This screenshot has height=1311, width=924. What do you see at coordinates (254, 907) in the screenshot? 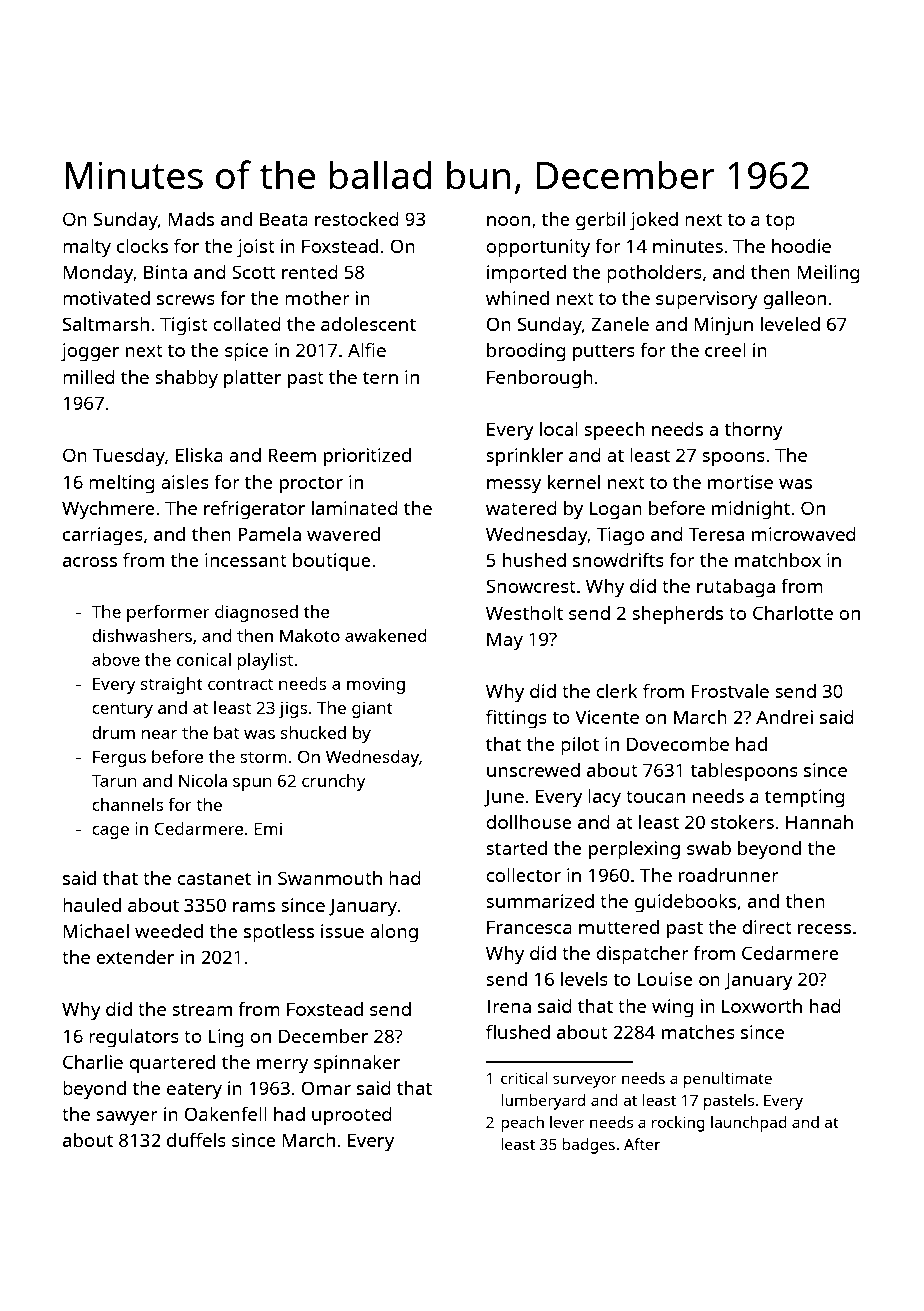
I see `rams` at bounding box center [254, 907].
